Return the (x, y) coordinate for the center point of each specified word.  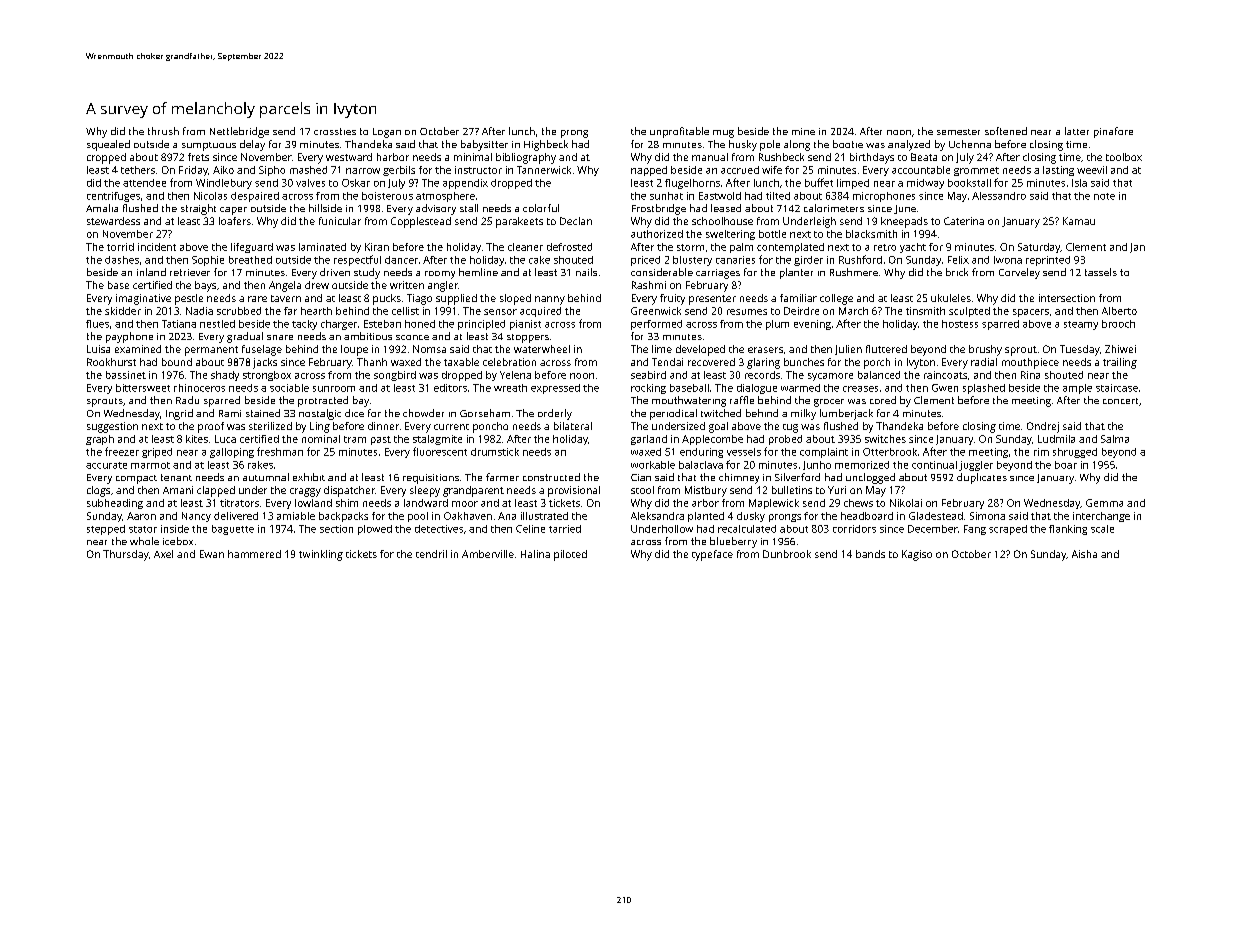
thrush (163, 131)
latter (1077, 131)
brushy (985, 350)
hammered (254, 554)
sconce (412, 337)
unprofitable (679, 132)
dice (354, 413)
